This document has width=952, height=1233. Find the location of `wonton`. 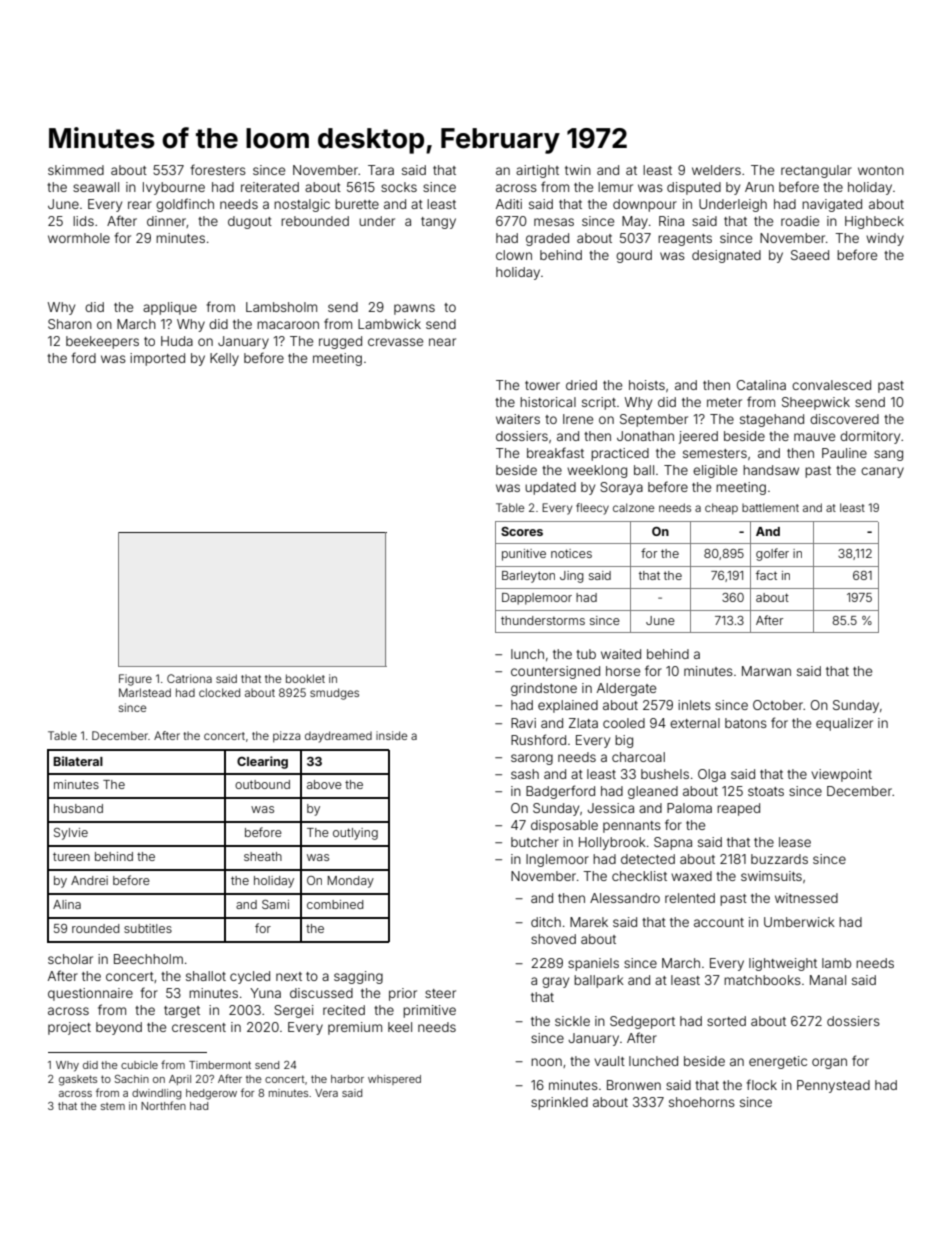

wonton is located at coordinates (881, 170).
